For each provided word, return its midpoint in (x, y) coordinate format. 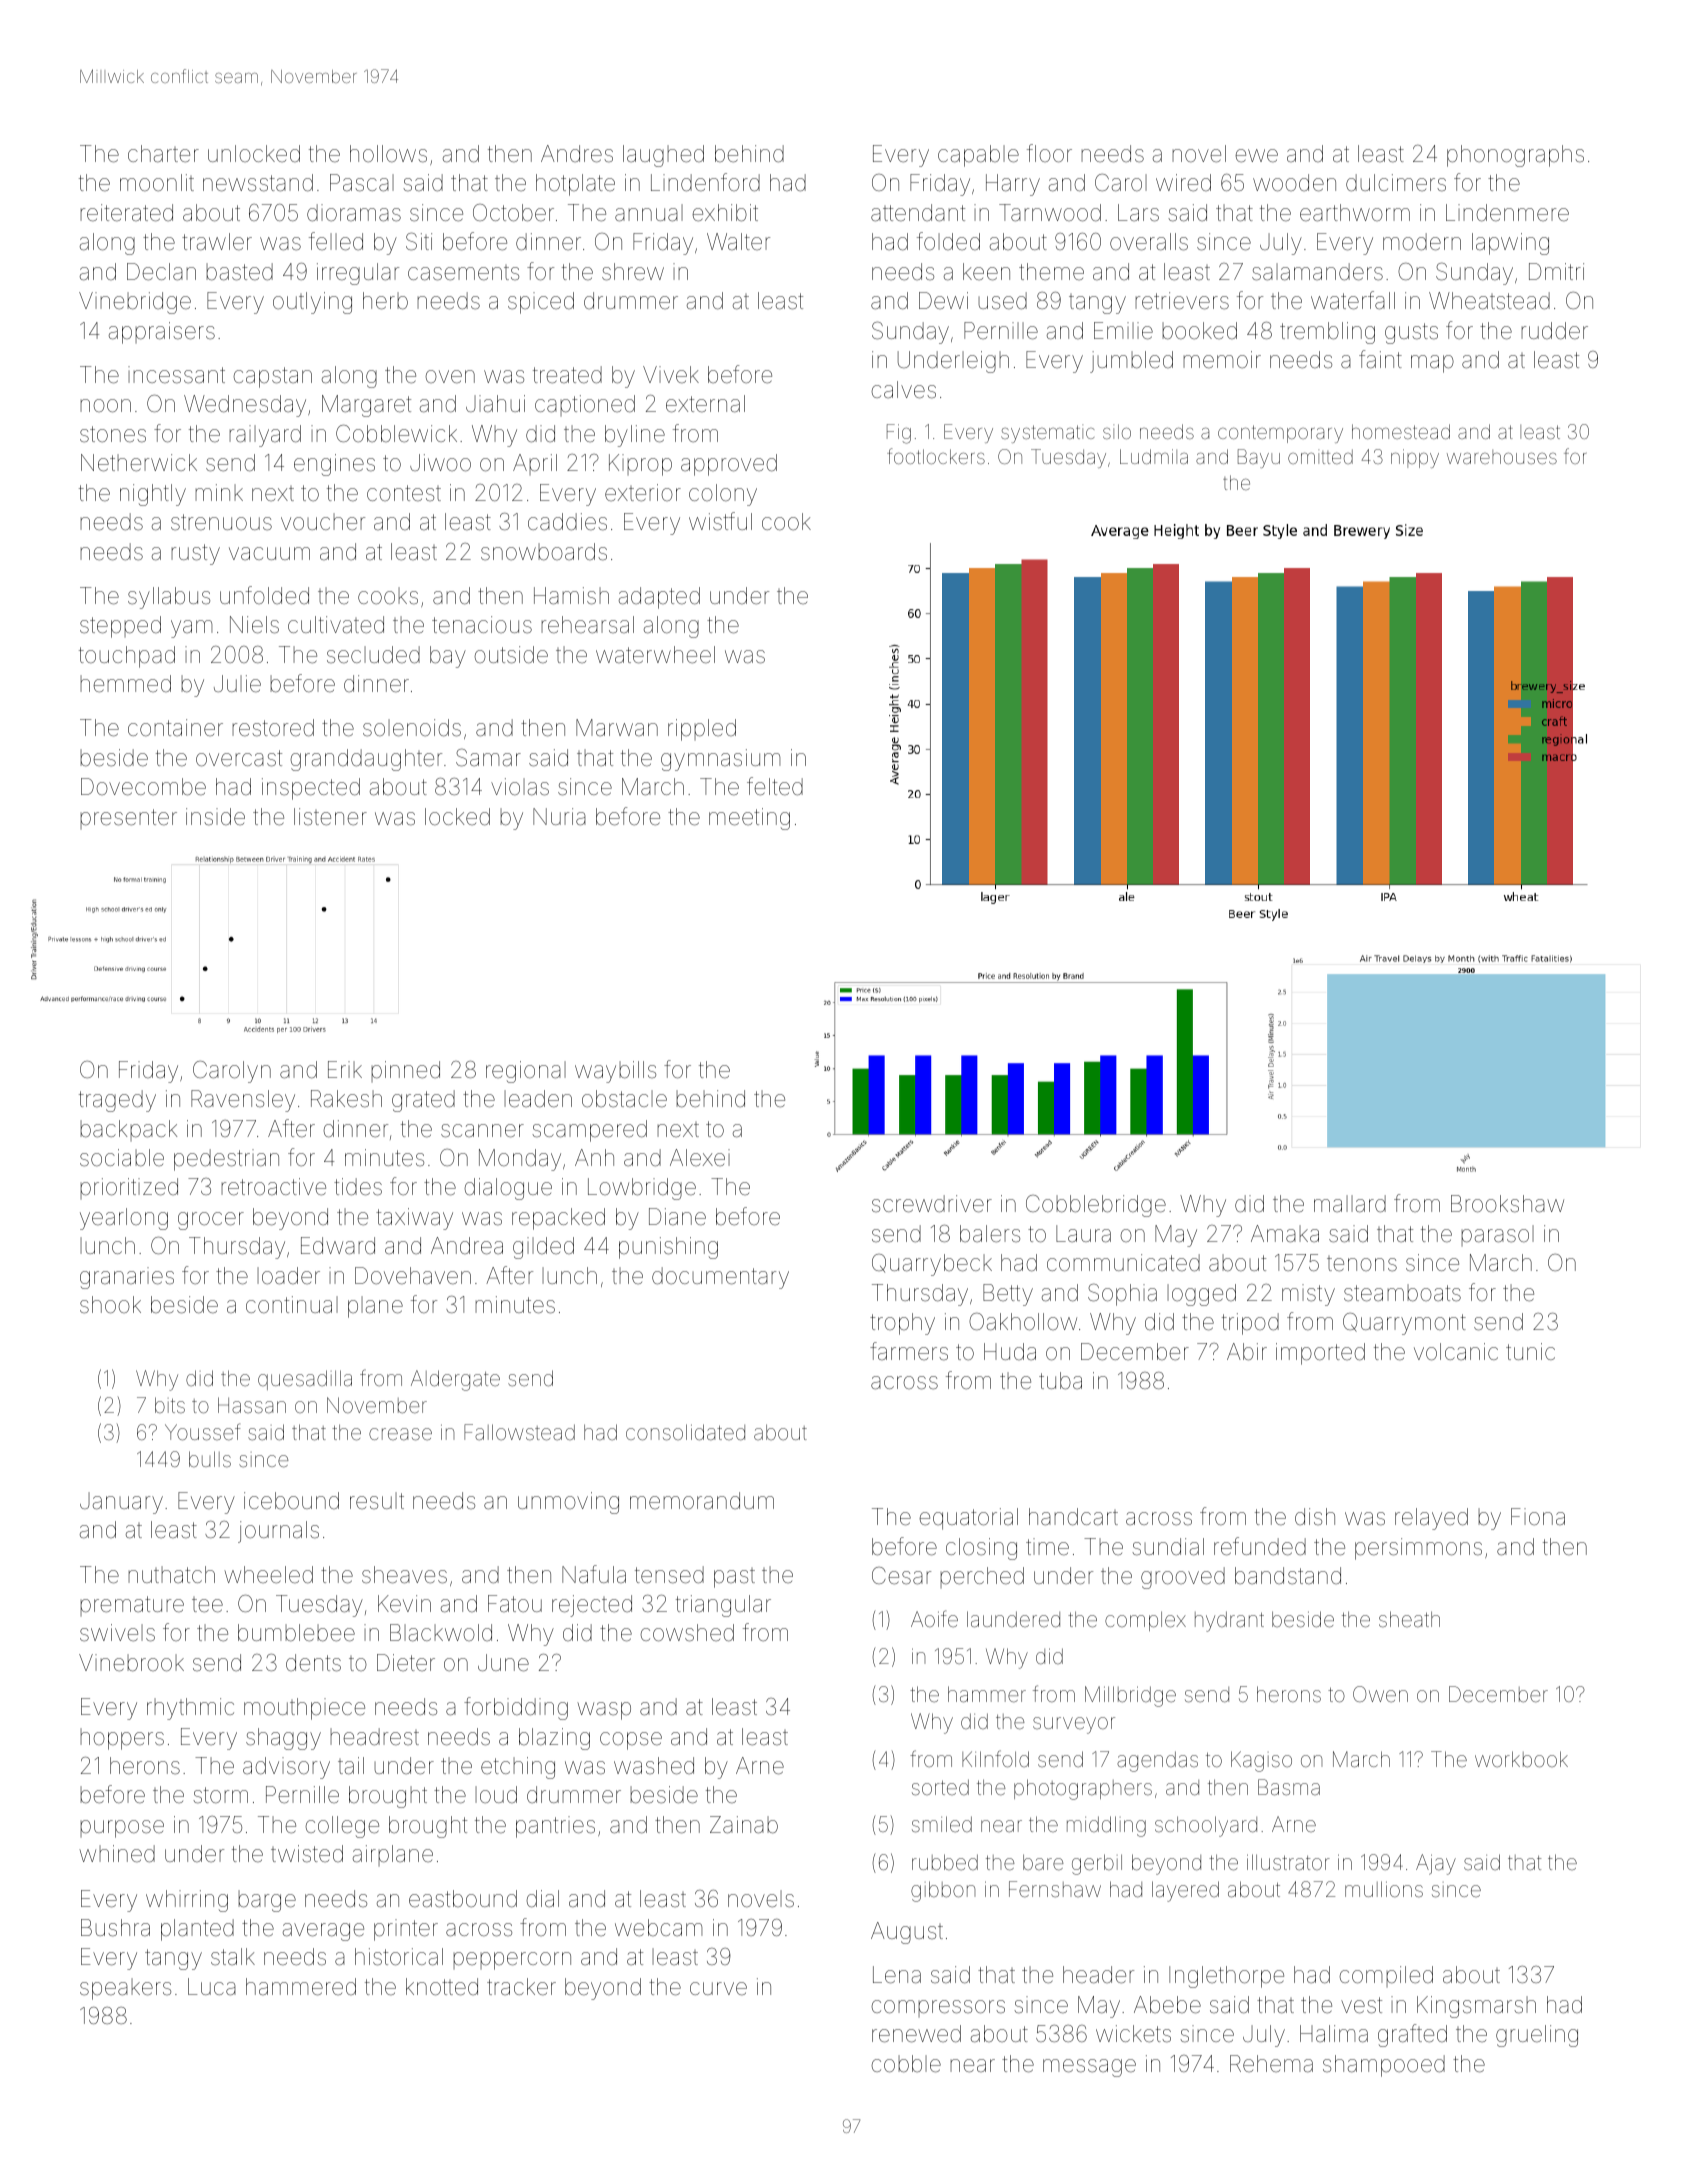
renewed (916, 2034)
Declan (161, 272)
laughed (663, 156)
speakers (125, 1989)
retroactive (273, 1187)
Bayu (1259, 458)
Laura (1083, 1234)
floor (1049, 153)
